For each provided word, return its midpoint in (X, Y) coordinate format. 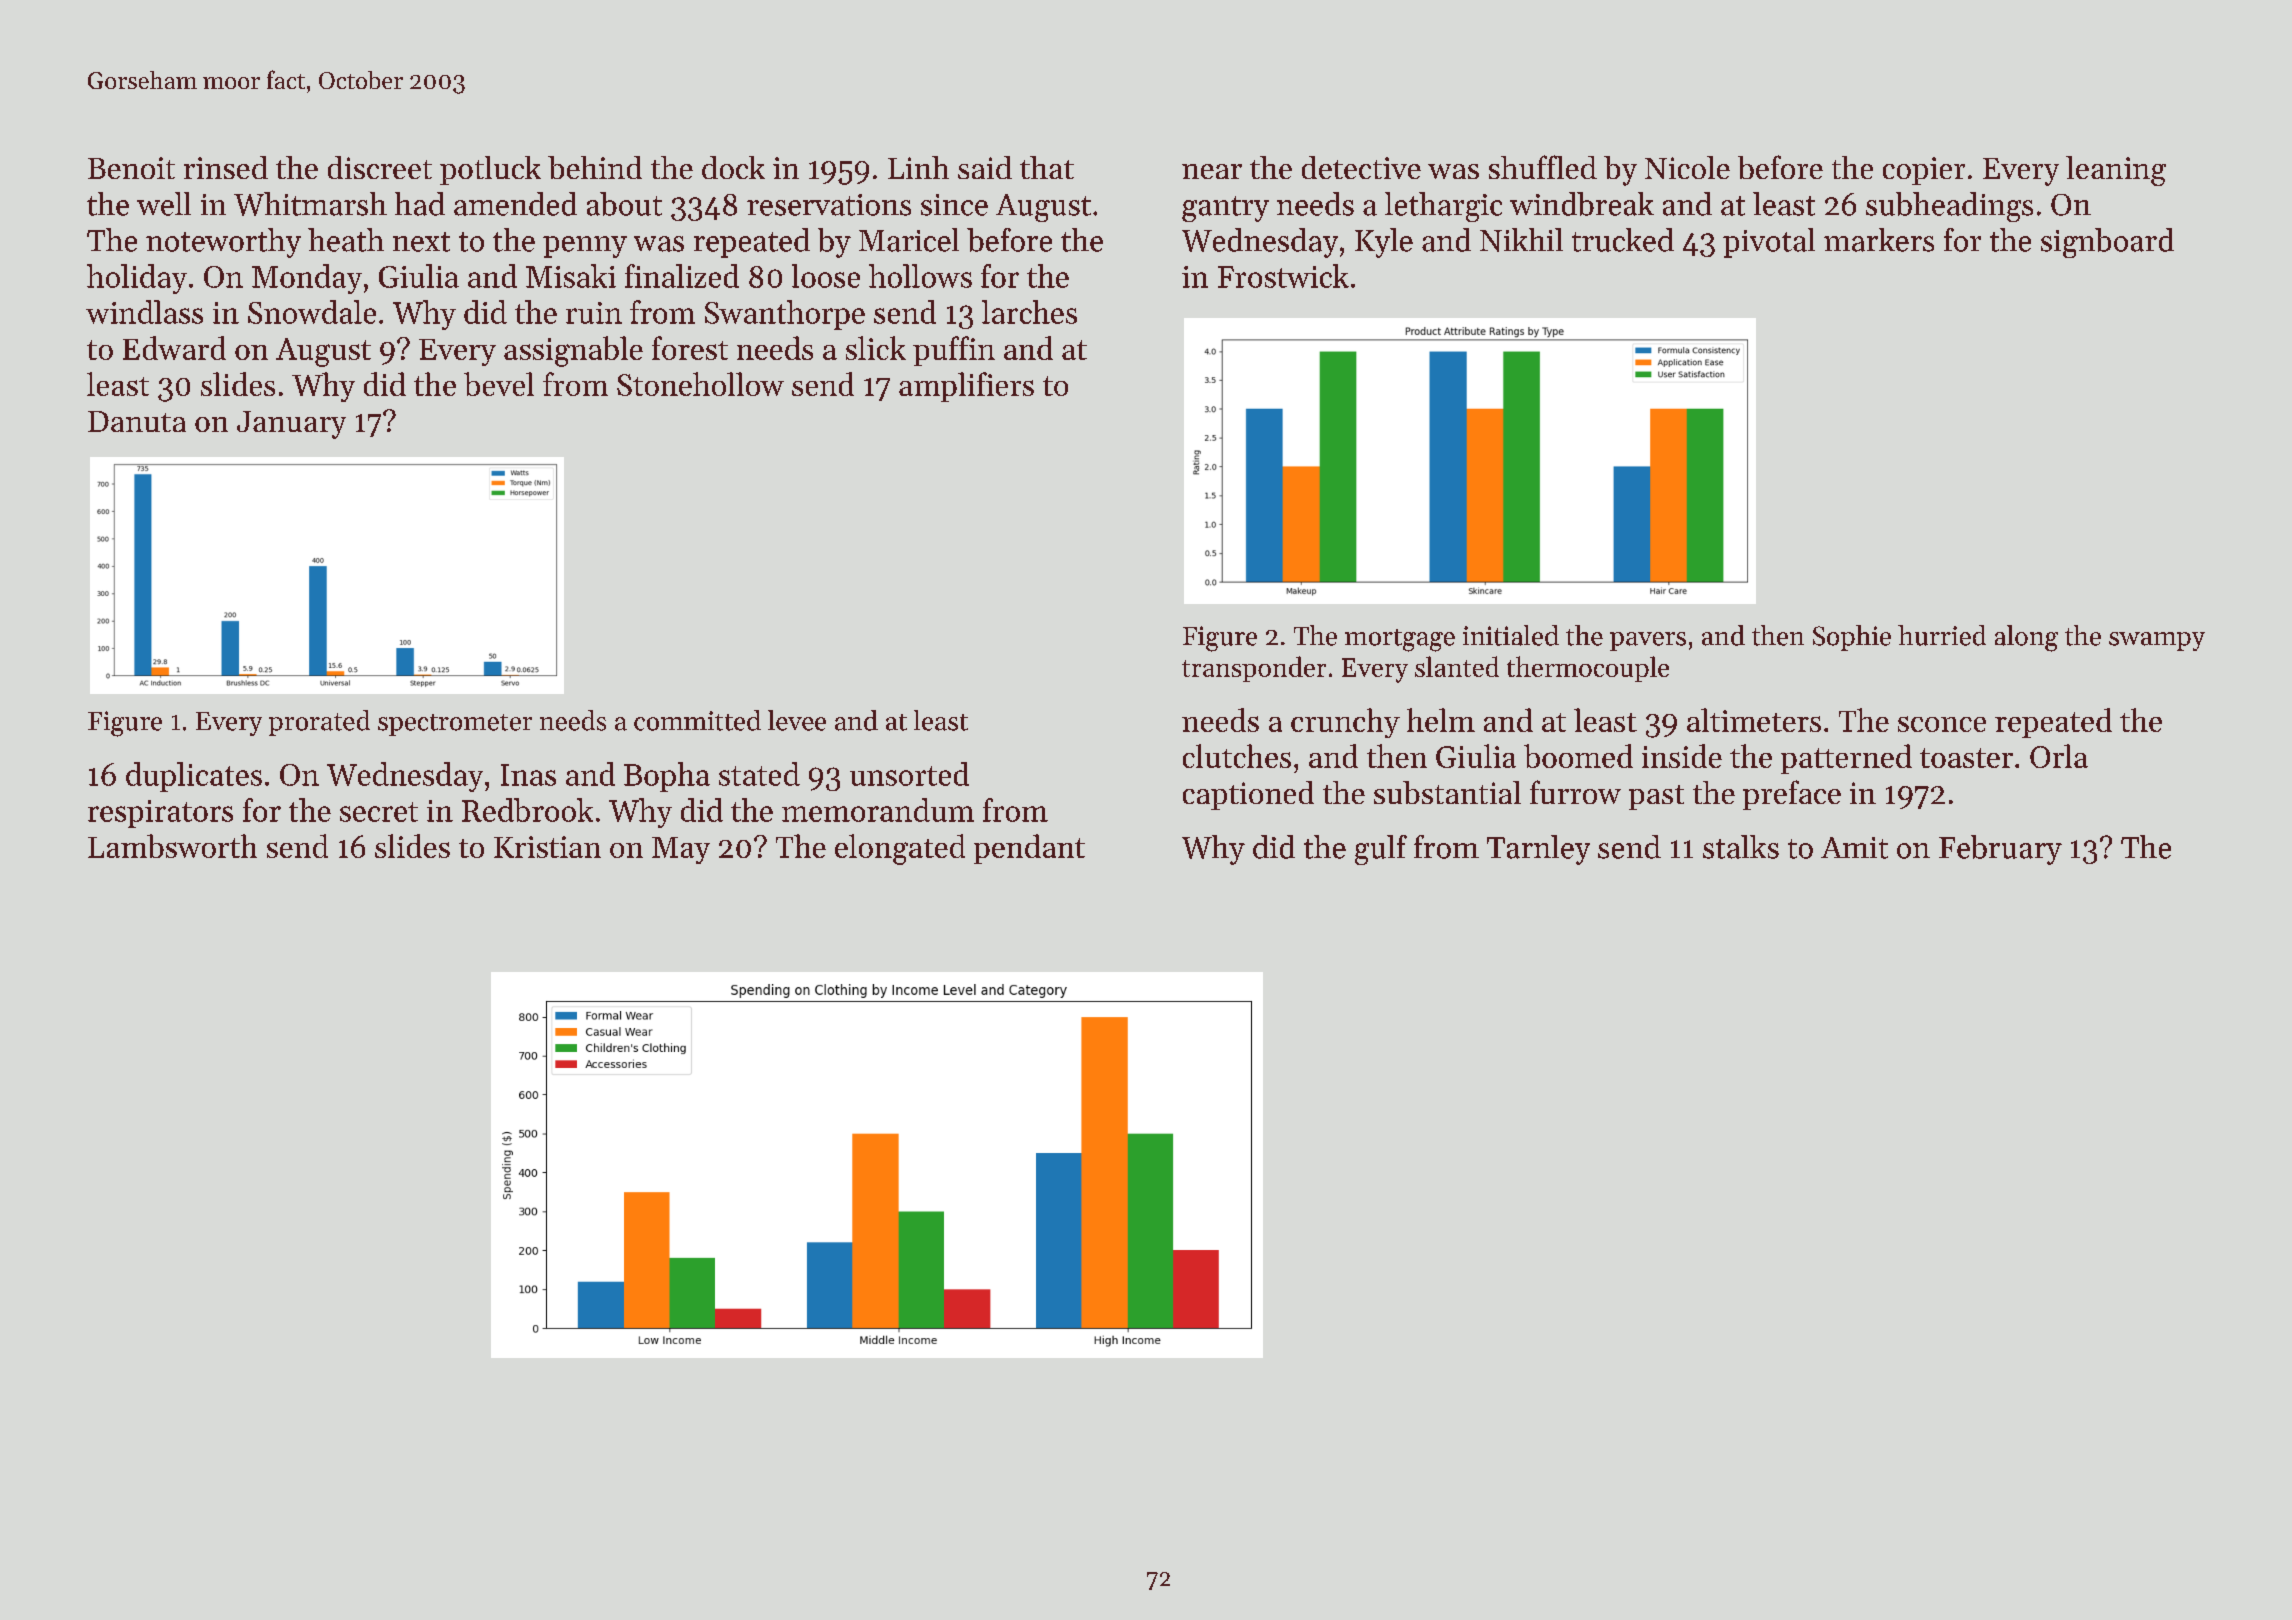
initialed (1511, 635)
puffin (954, 351)
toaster (1966, 758)
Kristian (547, 847)
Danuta (137, 421)
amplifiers (966, 387)
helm (1441, 720)
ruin (594, 313)
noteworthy (223, 243)
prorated (319, 723)
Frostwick (1283, 276)
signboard (2107, 243)
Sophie (1852, 638)
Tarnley (1538, 850)
